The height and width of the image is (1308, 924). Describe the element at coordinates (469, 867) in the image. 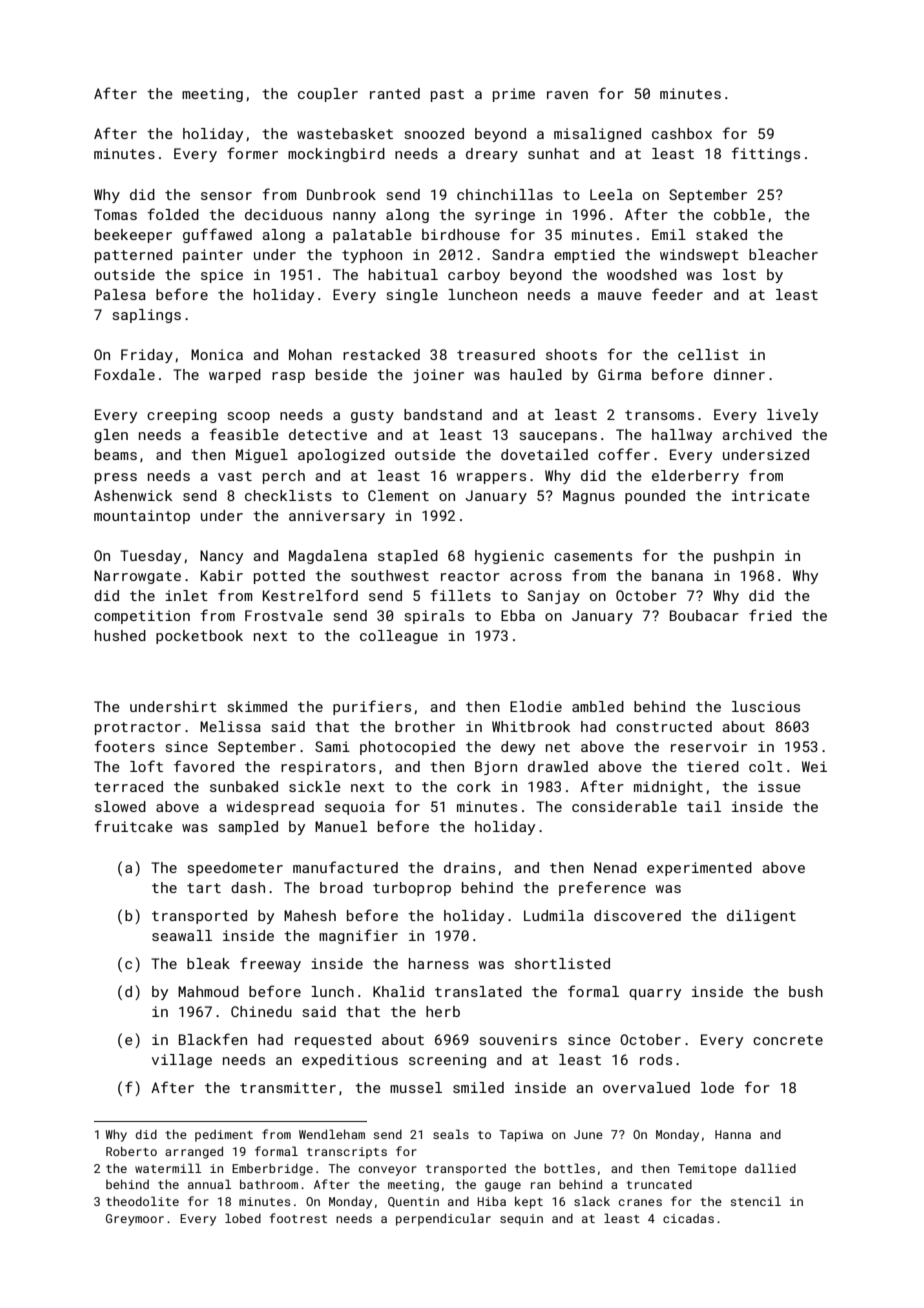

I see `drains` at that location.
